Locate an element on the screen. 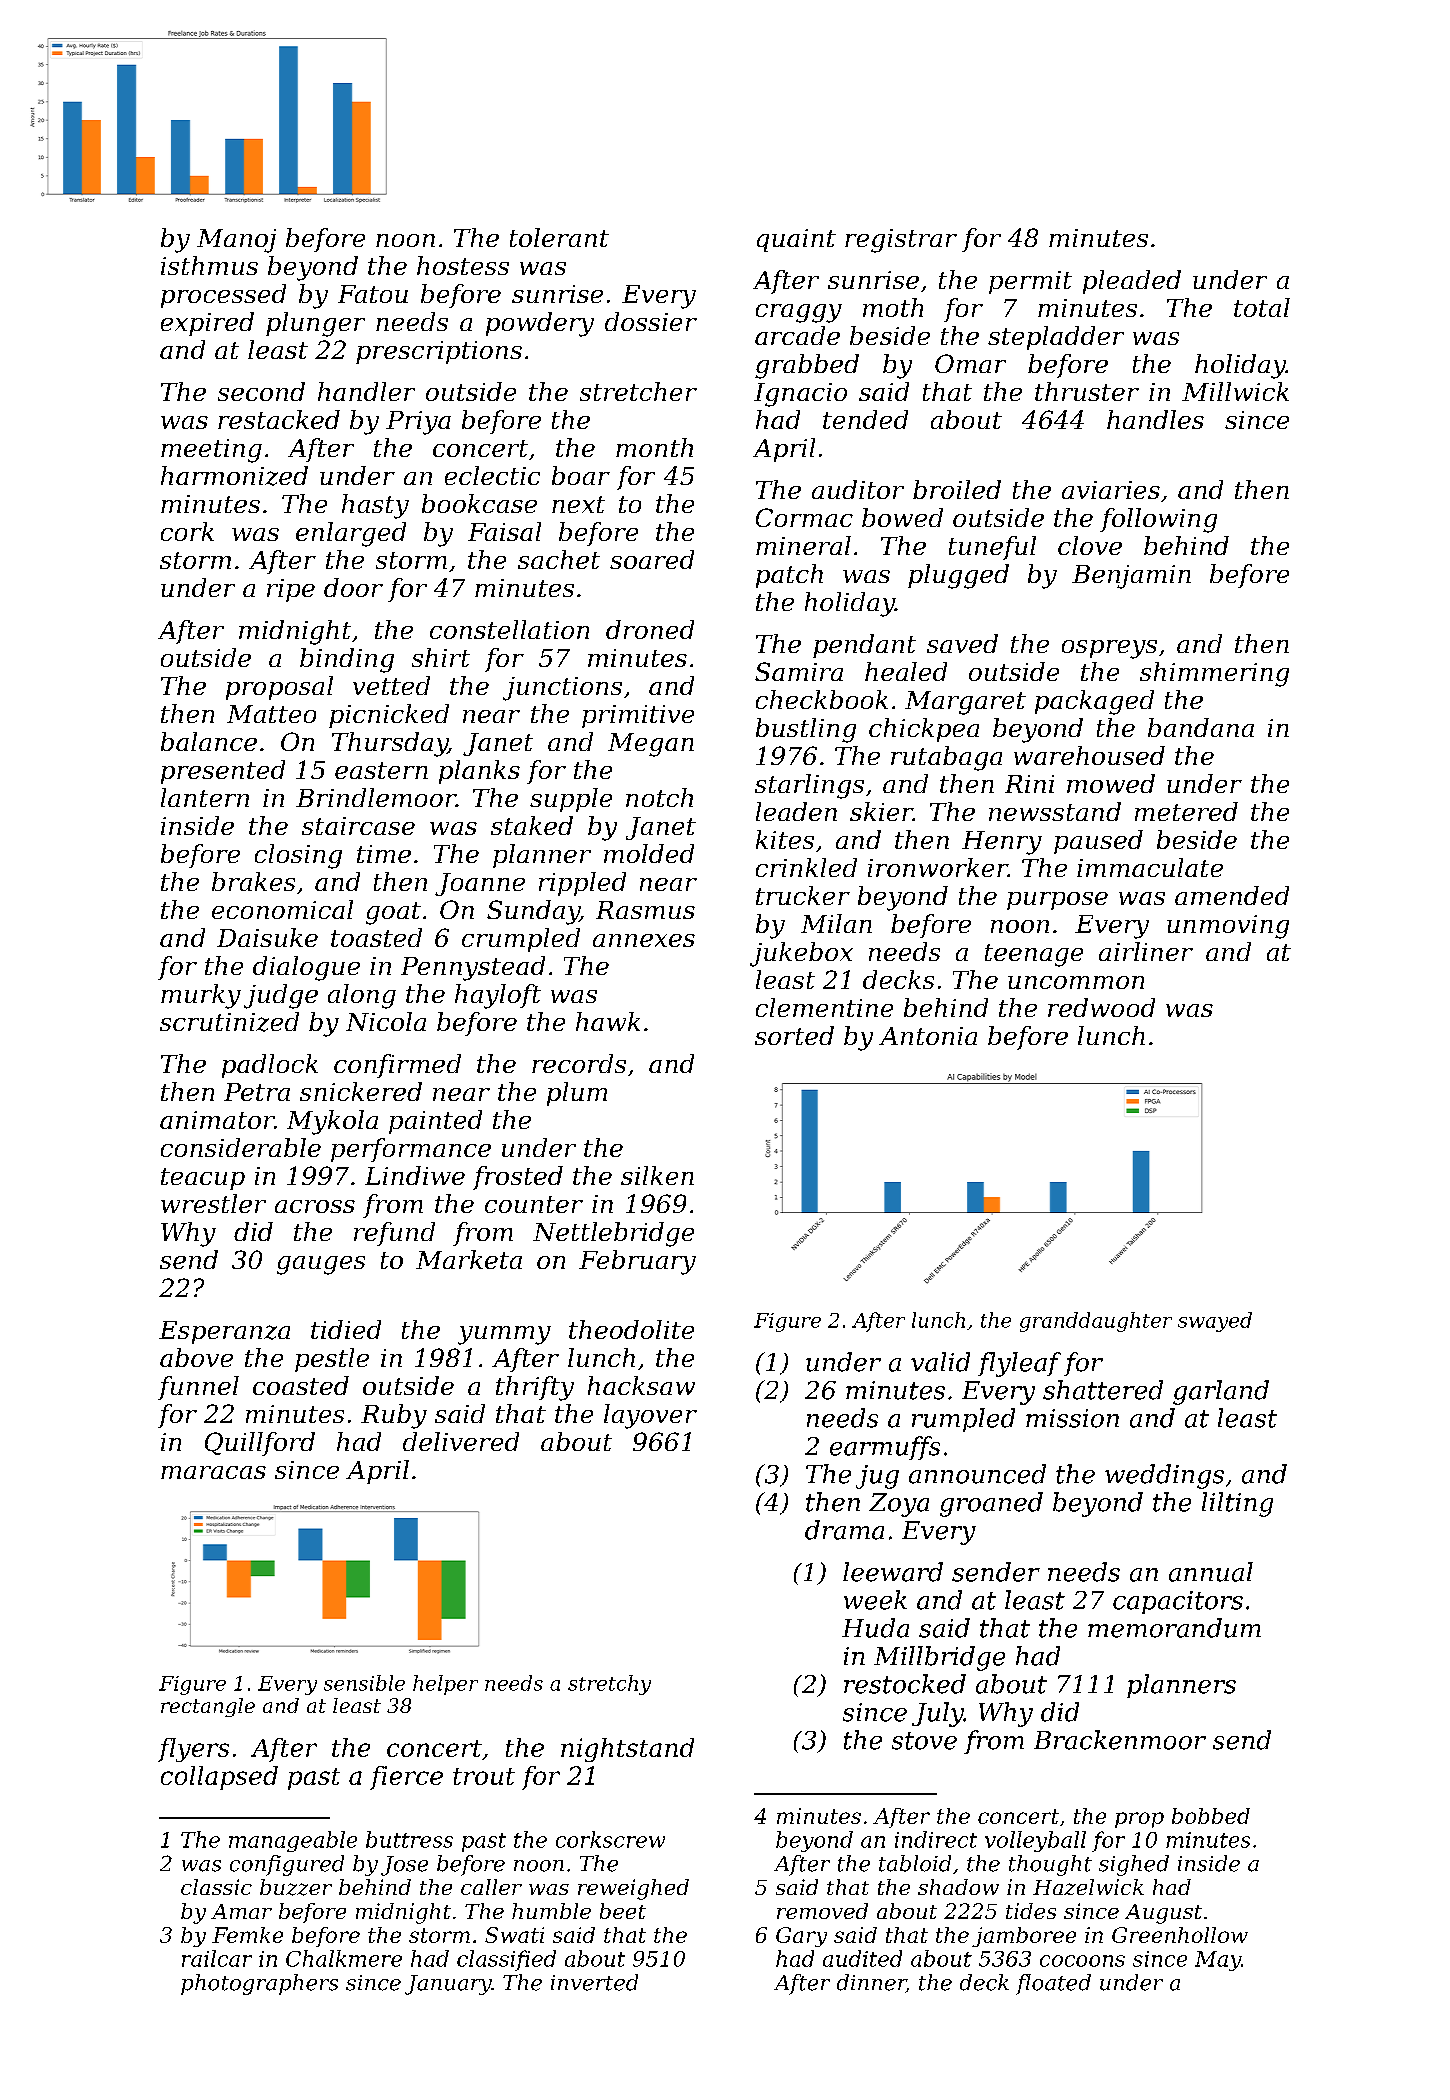  granddaughter is located at coordinates (1096, 1322).
